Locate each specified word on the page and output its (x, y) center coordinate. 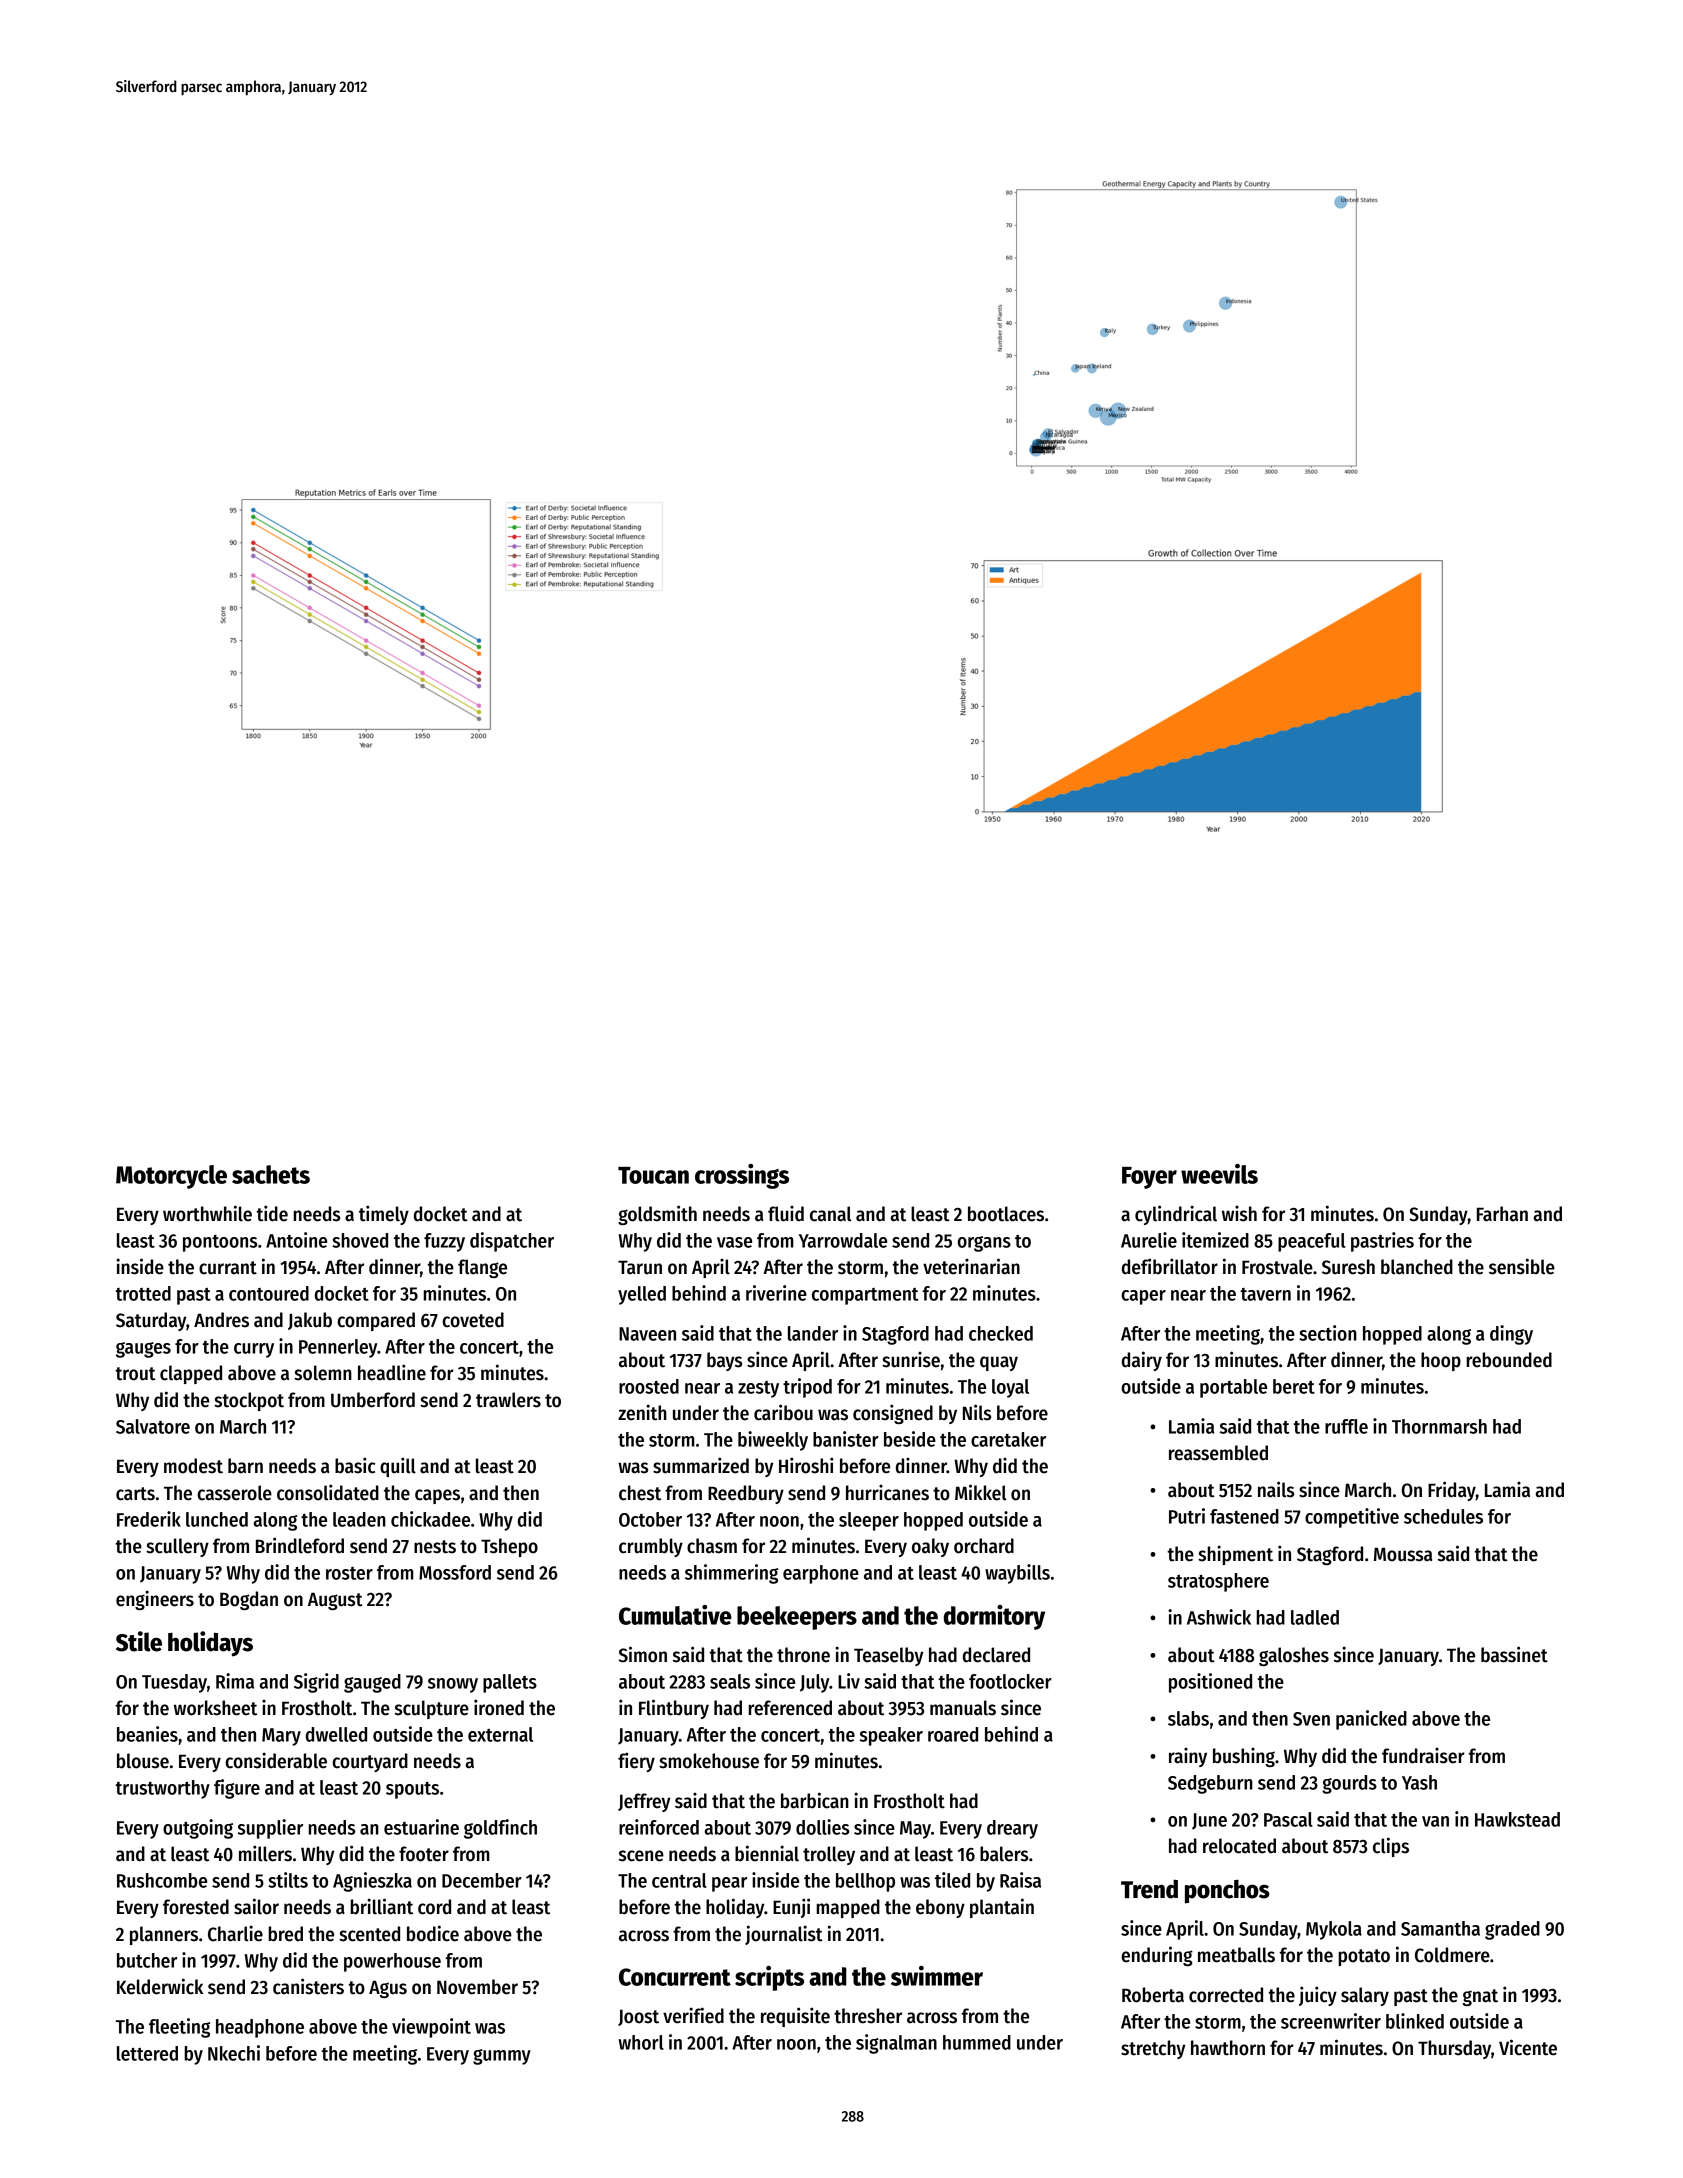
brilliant (381, 1906)
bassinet (1514, 1654)
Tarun (640, 1267)
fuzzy (444, 1242)
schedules (1443, 1516)
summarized (701, 1465)
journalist (784, 1935)
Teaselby (888, 1656)
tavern (1265, 1294)
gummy (502, 2057)
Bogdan (249, 1600)
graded (1512, 1930)
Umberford (373, 1400)
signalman (896, 2044)
